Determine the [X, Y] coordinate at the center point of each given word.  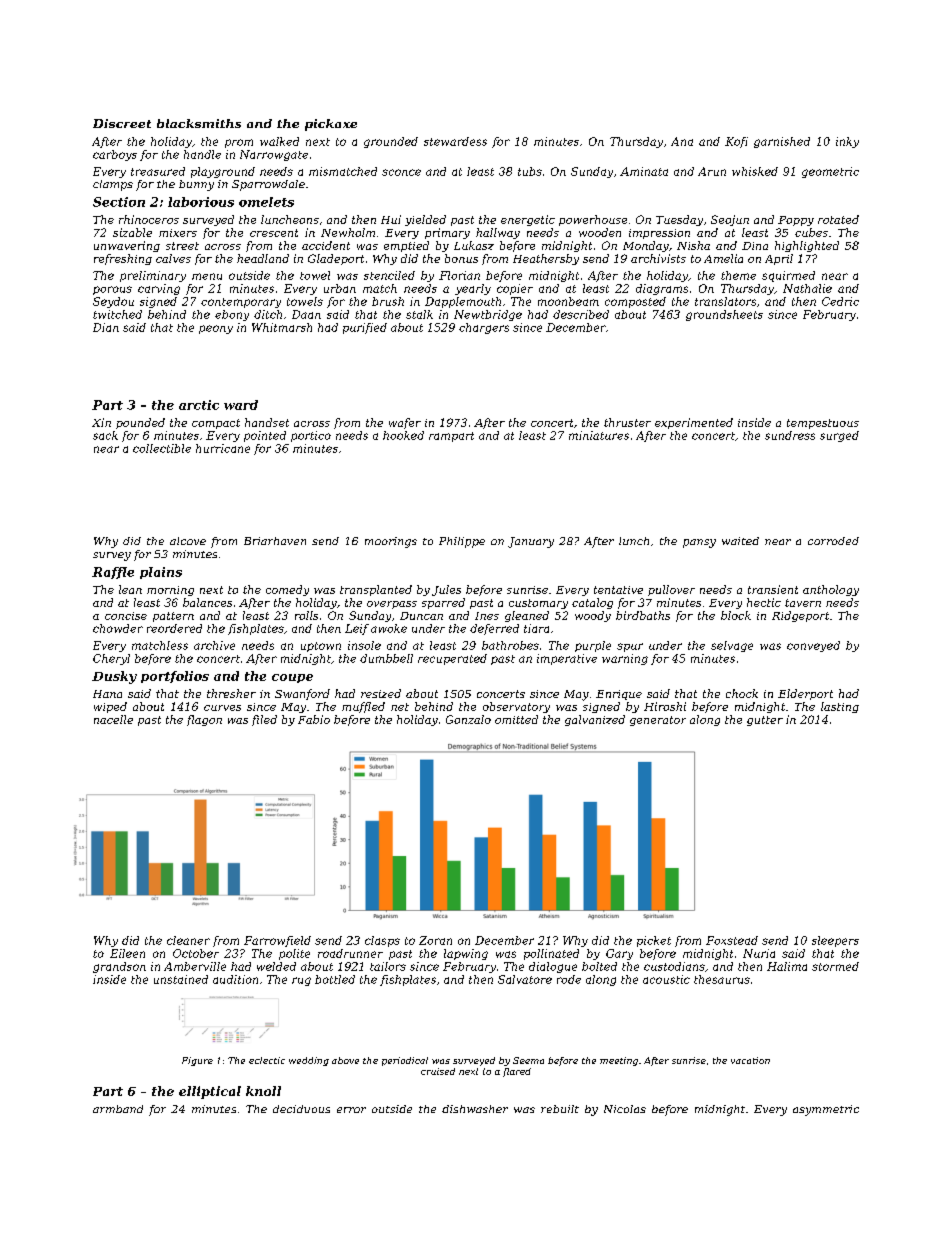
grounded [391, 142]
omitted [516, 719]
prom [239, 143]
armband [118, 1109]
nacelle [113, 719]
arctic [199, 405]
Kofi [736, 142]
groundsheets [724, 315]
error [351, 1110]
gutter [765, 721]
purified [365, 328]
